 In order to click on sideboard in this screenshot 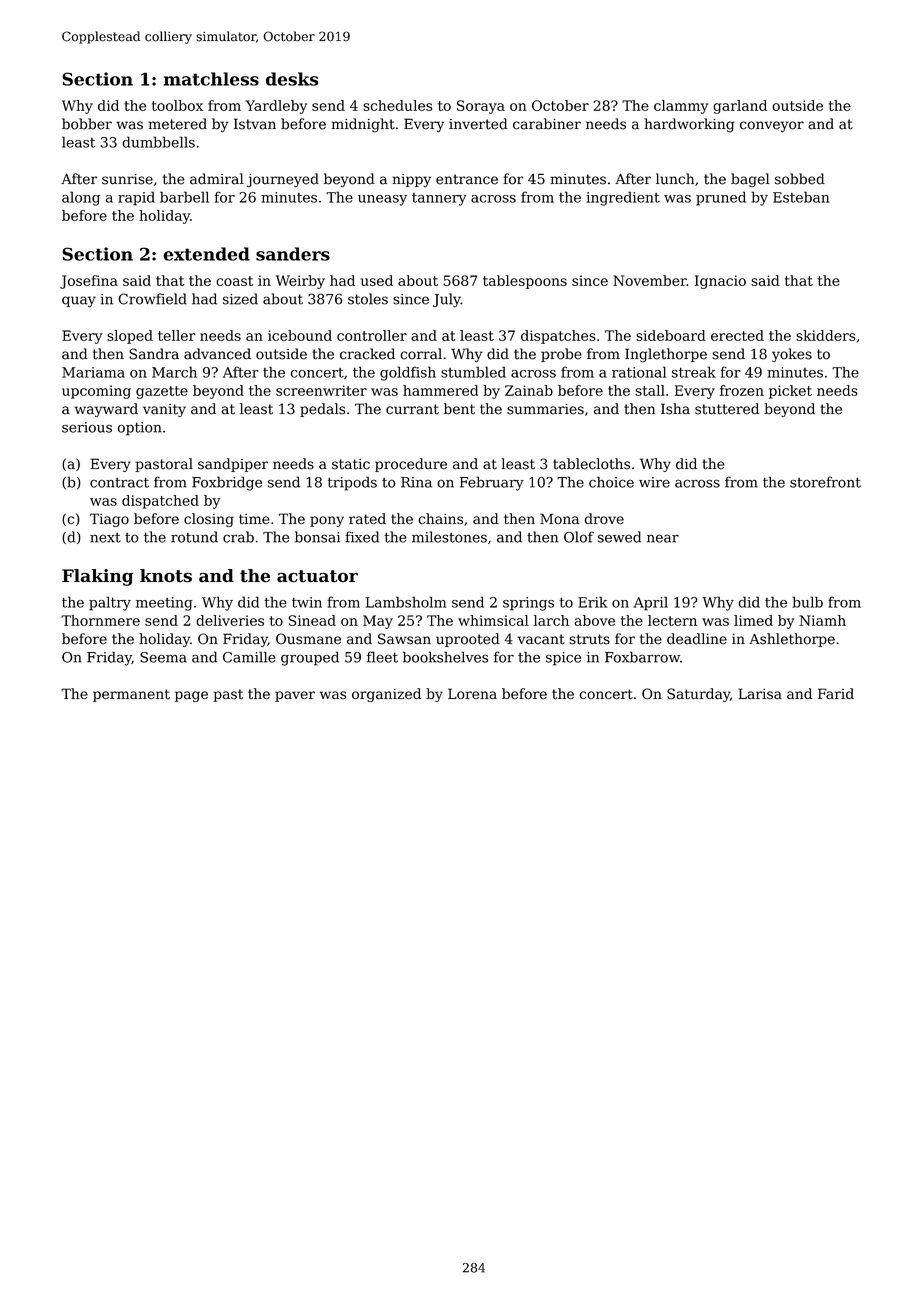, I will do `click(671, 335)`.
